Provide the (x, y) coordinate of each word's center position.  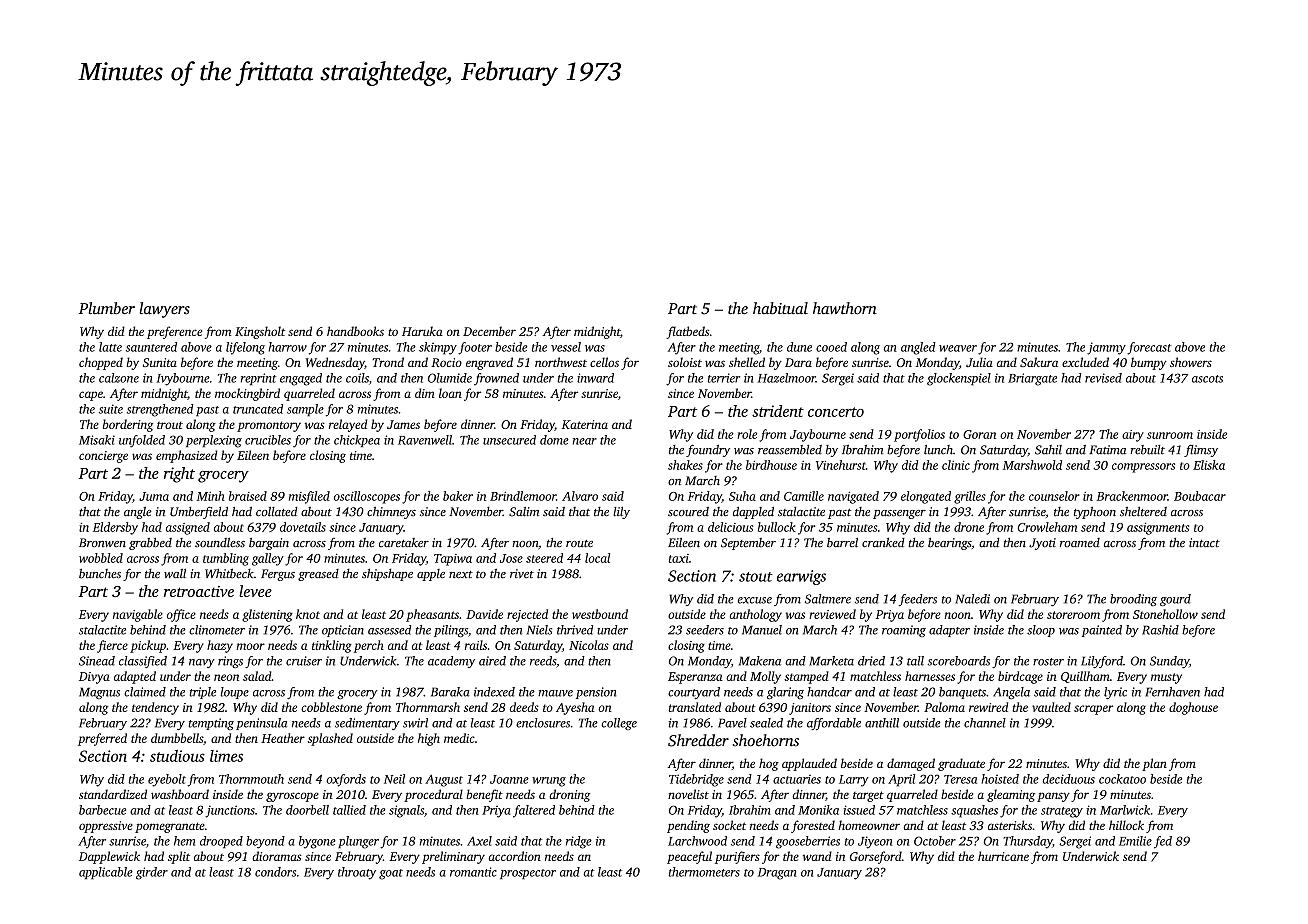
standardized (113, 794)
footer (475, 348)
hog (769, 764)
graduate (961, 764)
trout (170, 425)
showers (1191, 362)
